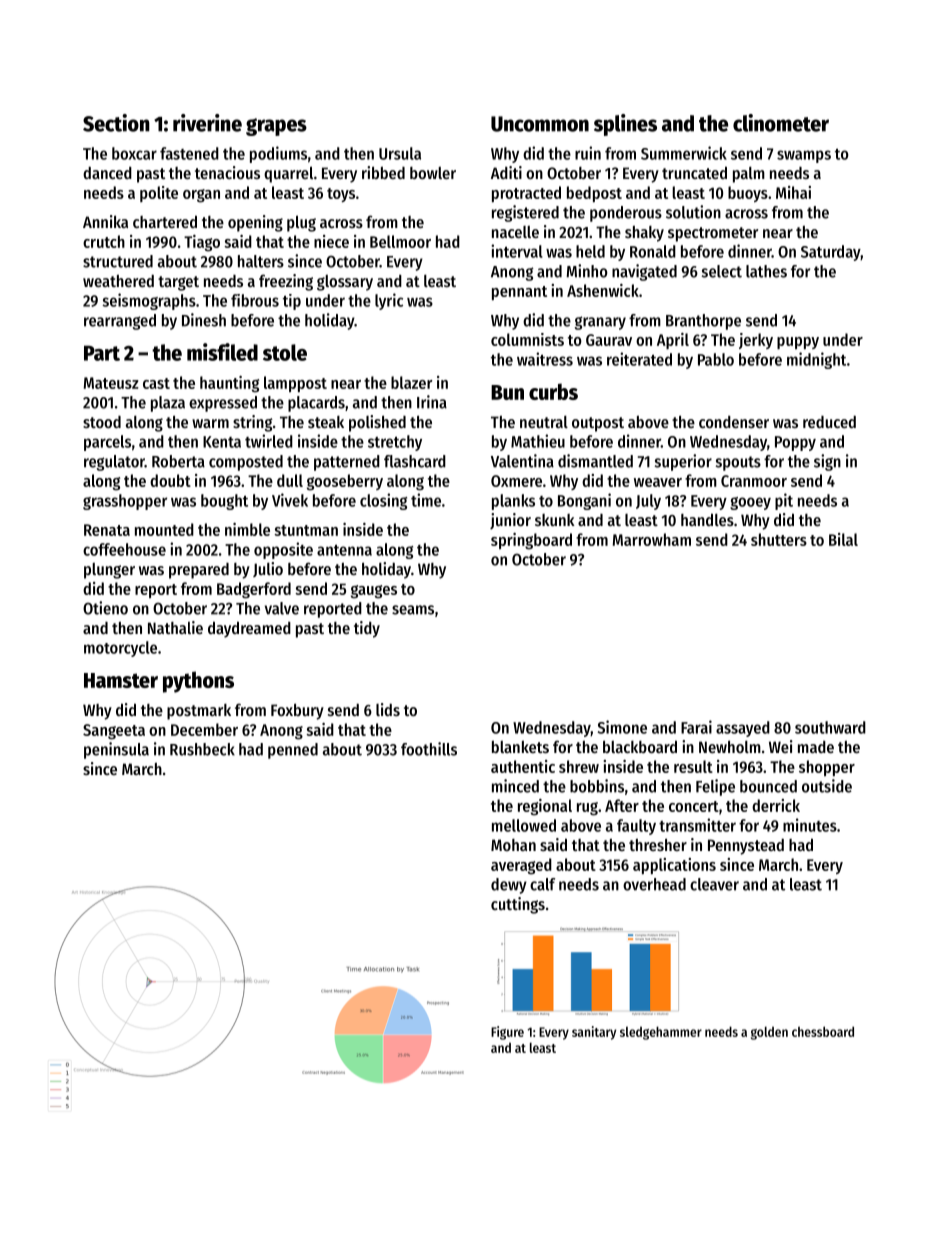 This screenshot has width=952, height=1233. What do you see at coordinates (520, 747) in the screenshot?
I see `blankets` at bounding box center [520, 747].
